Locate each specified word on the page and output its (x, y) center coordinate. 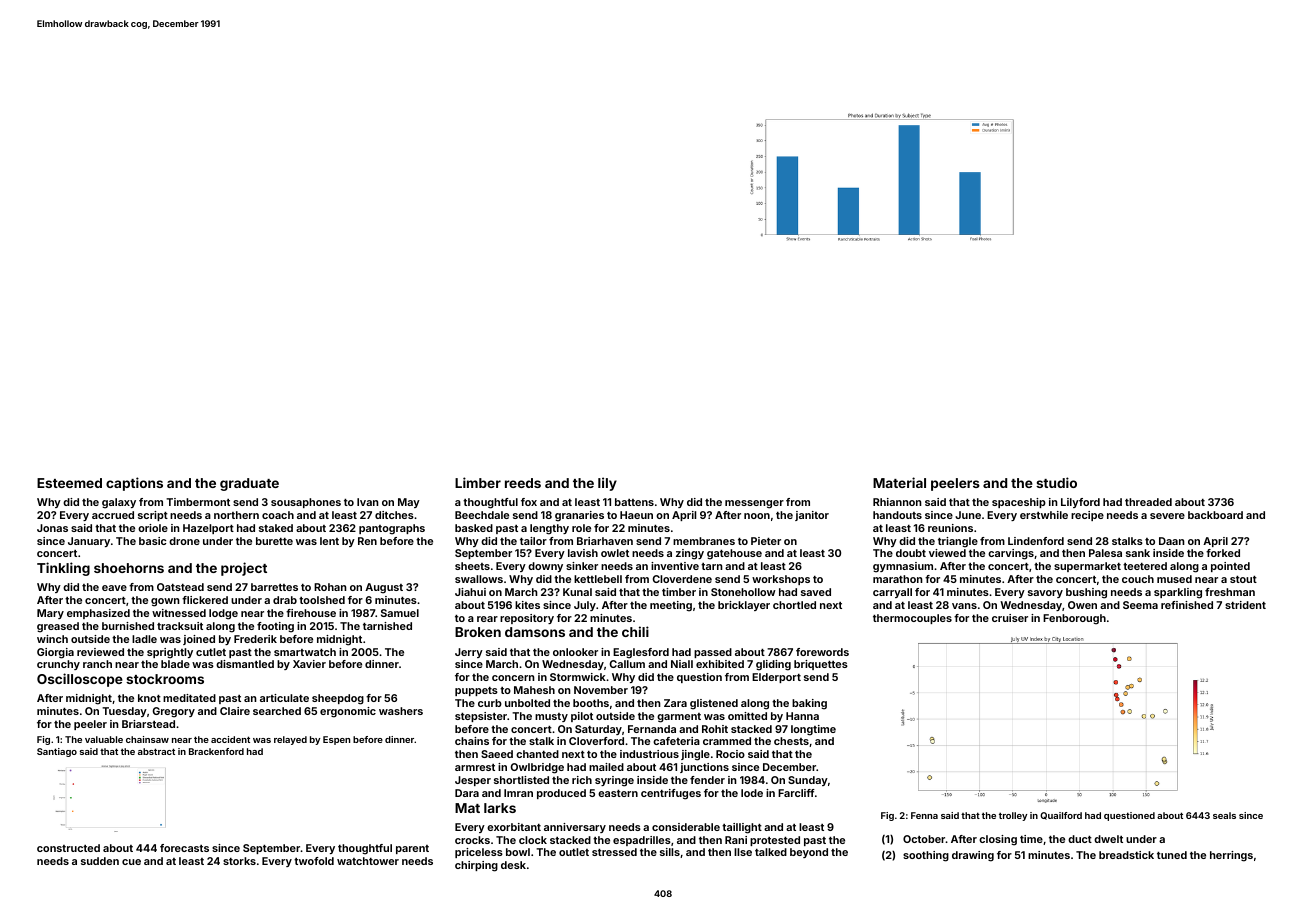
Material (899, 482)
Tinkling (63, 569)
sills (670, 852)
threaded (1148, 502)
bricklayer (744, 606)
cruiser (1010, 618)
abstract (156, 751)
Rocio (730, 754)
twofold (314, 861)
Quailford (1061, 816)
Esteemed (69, 483)
